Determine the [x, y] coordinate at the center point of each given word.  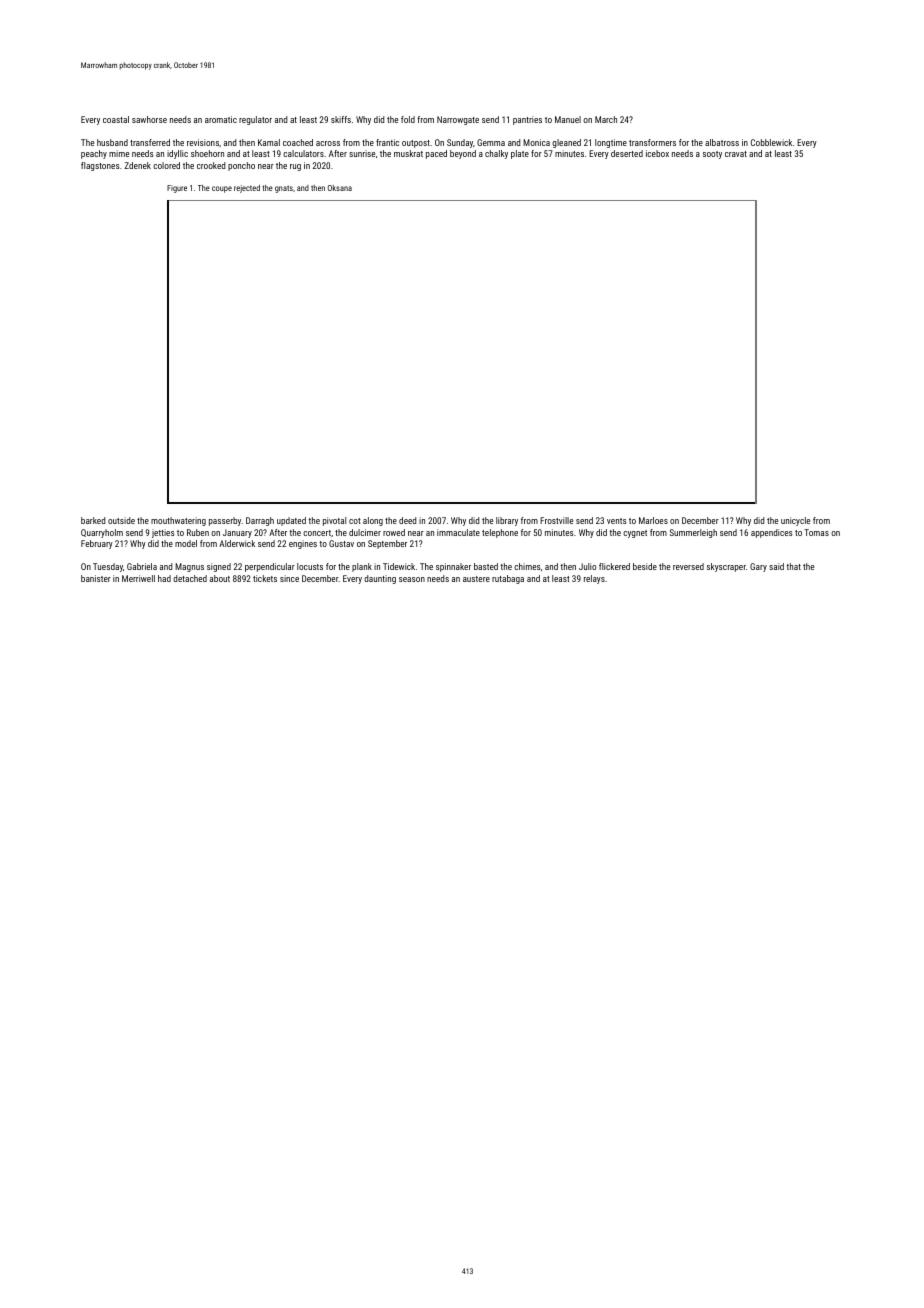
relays [594, 579]
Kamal [269, 142]
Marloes [653, 520]
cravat [736, 154]
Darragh [260, 521]
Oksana [340, 188]
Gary [758, 567]
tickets [265, 578]
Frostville [556, 520]
